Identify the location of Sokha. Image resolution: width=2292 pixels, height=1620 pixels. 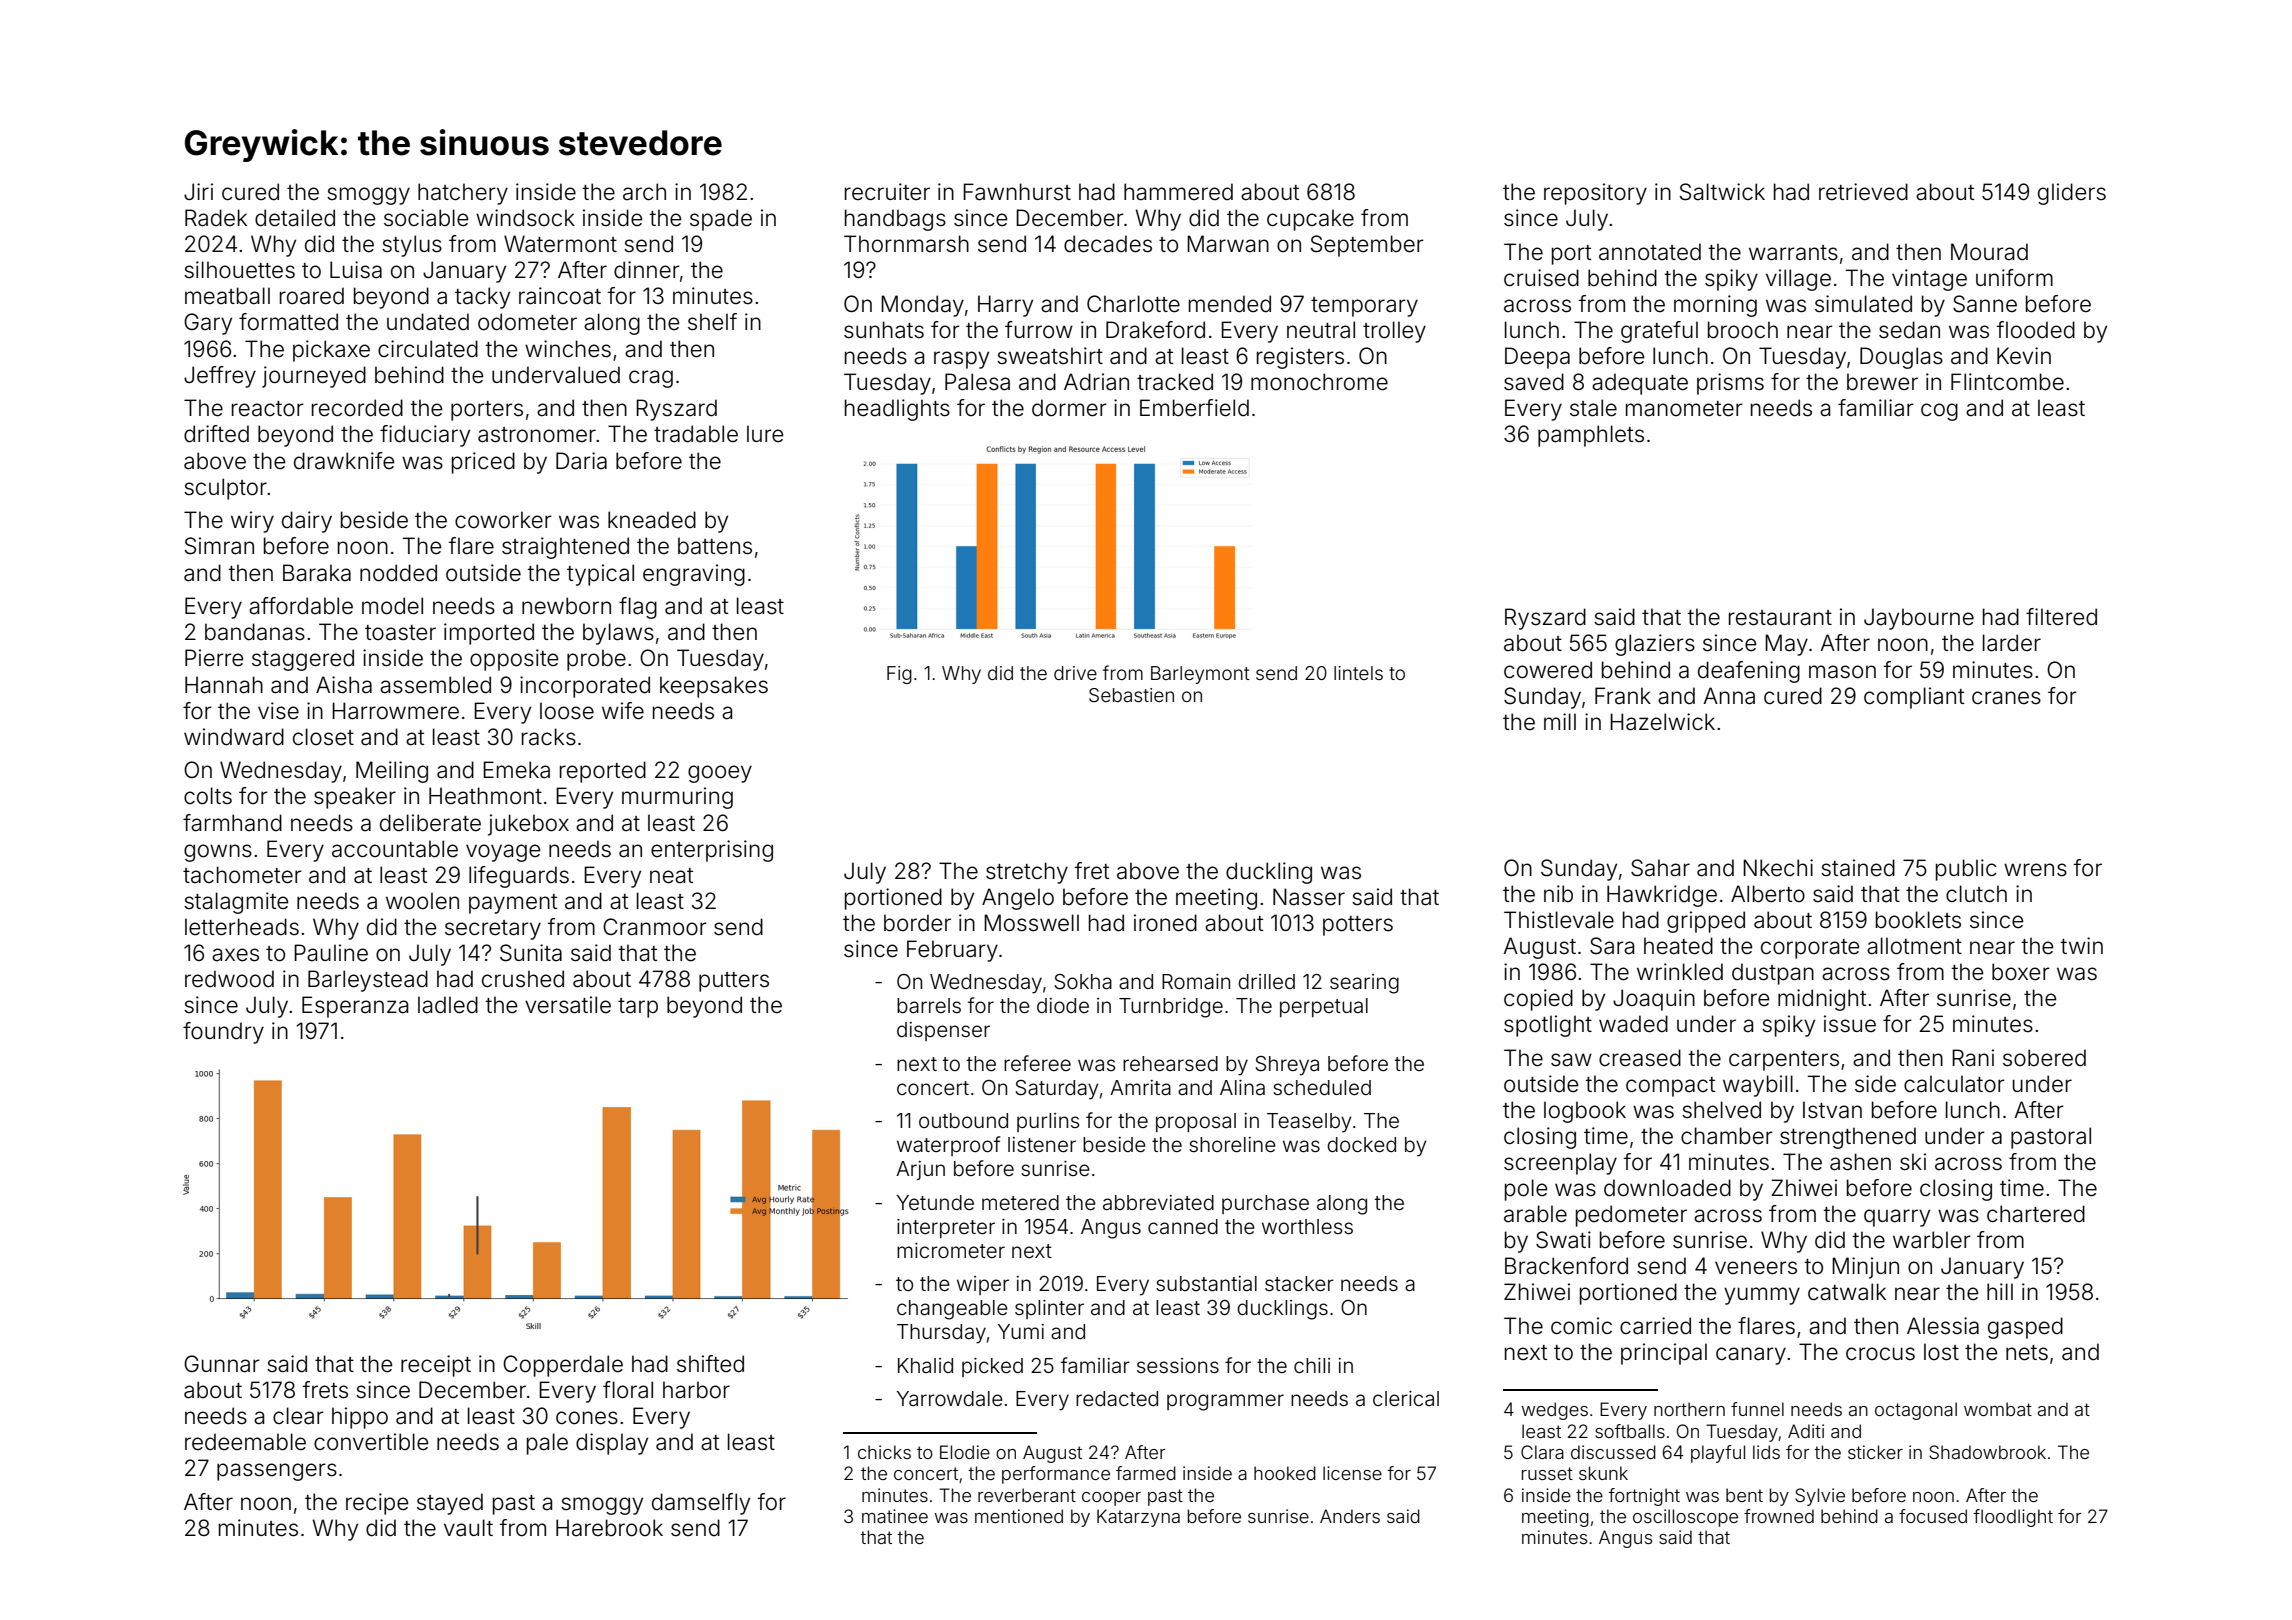
(1083, 982).
